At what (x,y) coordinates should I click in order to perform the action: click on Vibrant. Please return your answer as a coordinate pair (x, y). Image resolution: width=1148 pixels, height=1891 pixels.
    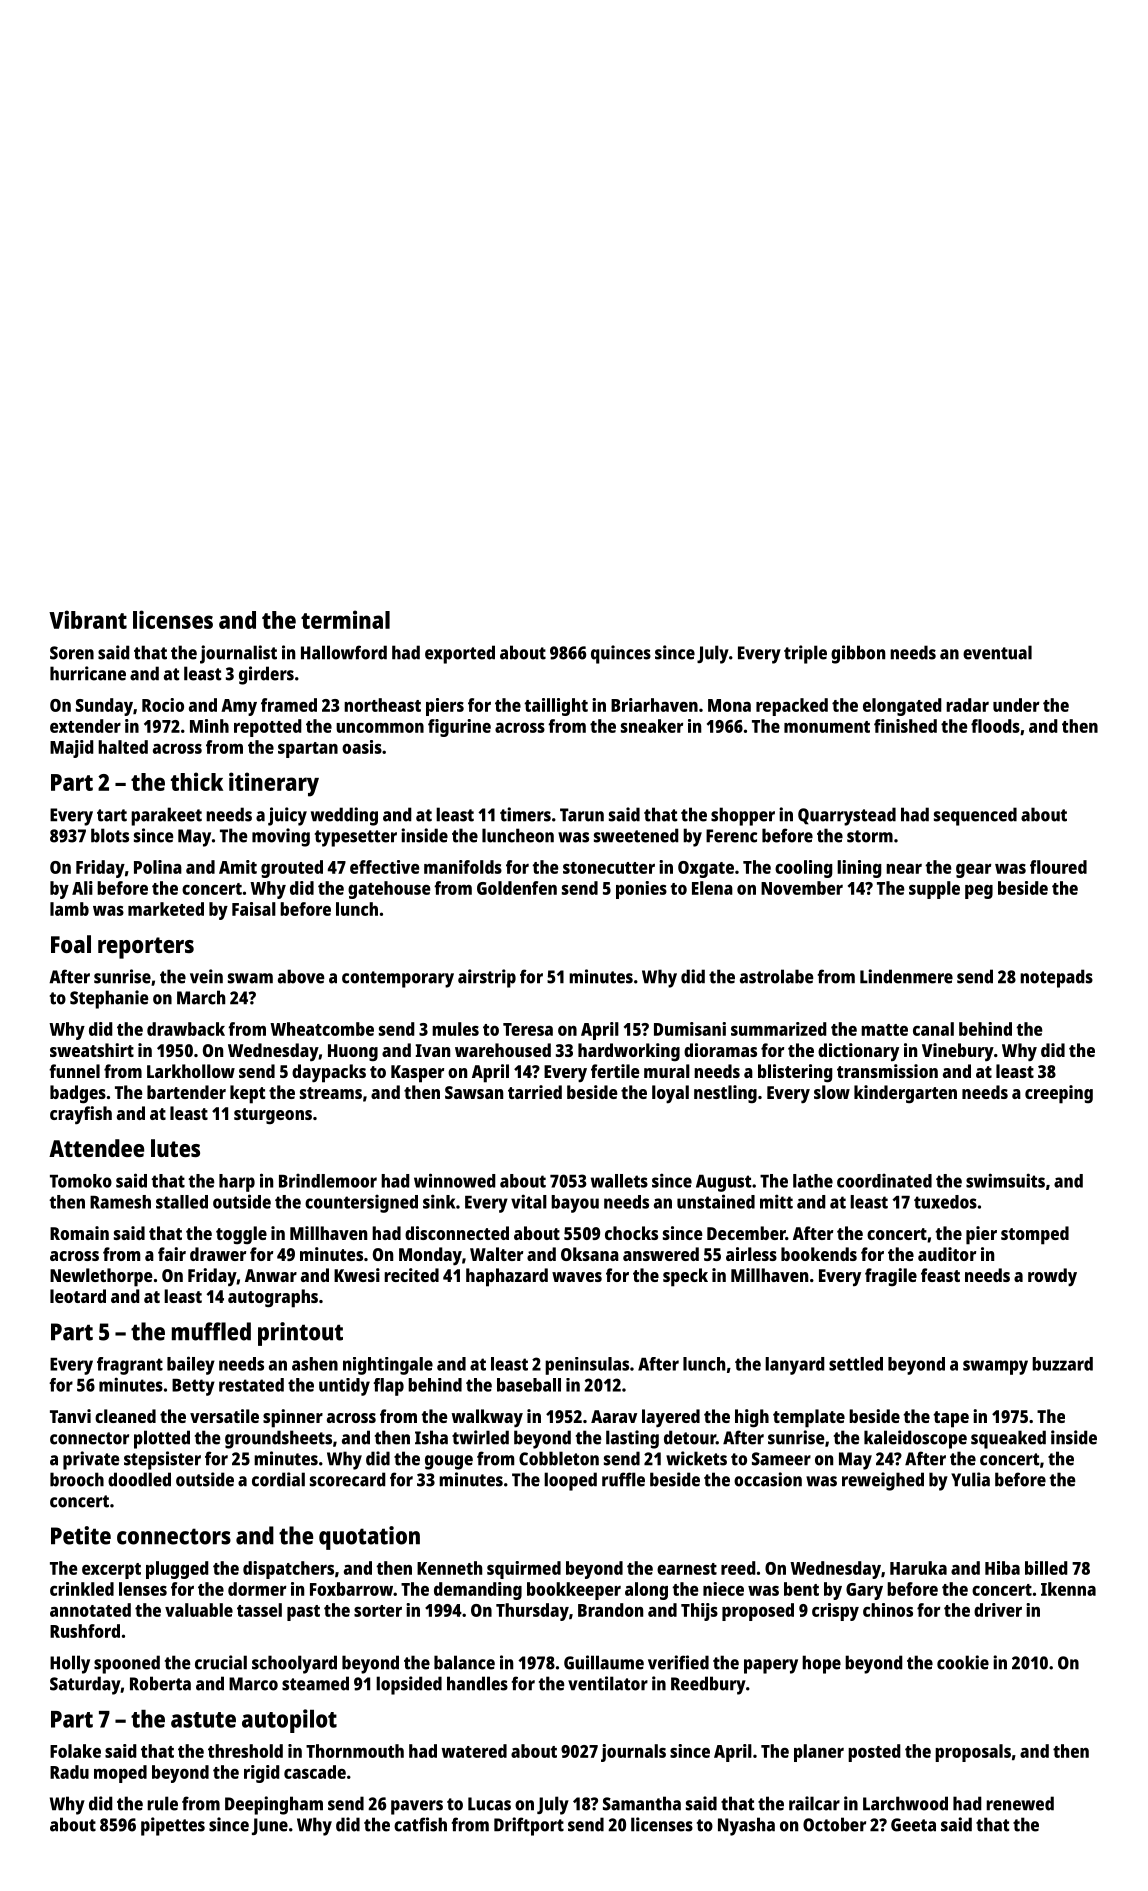
    Looking at the image, I should click on (88, 619).
